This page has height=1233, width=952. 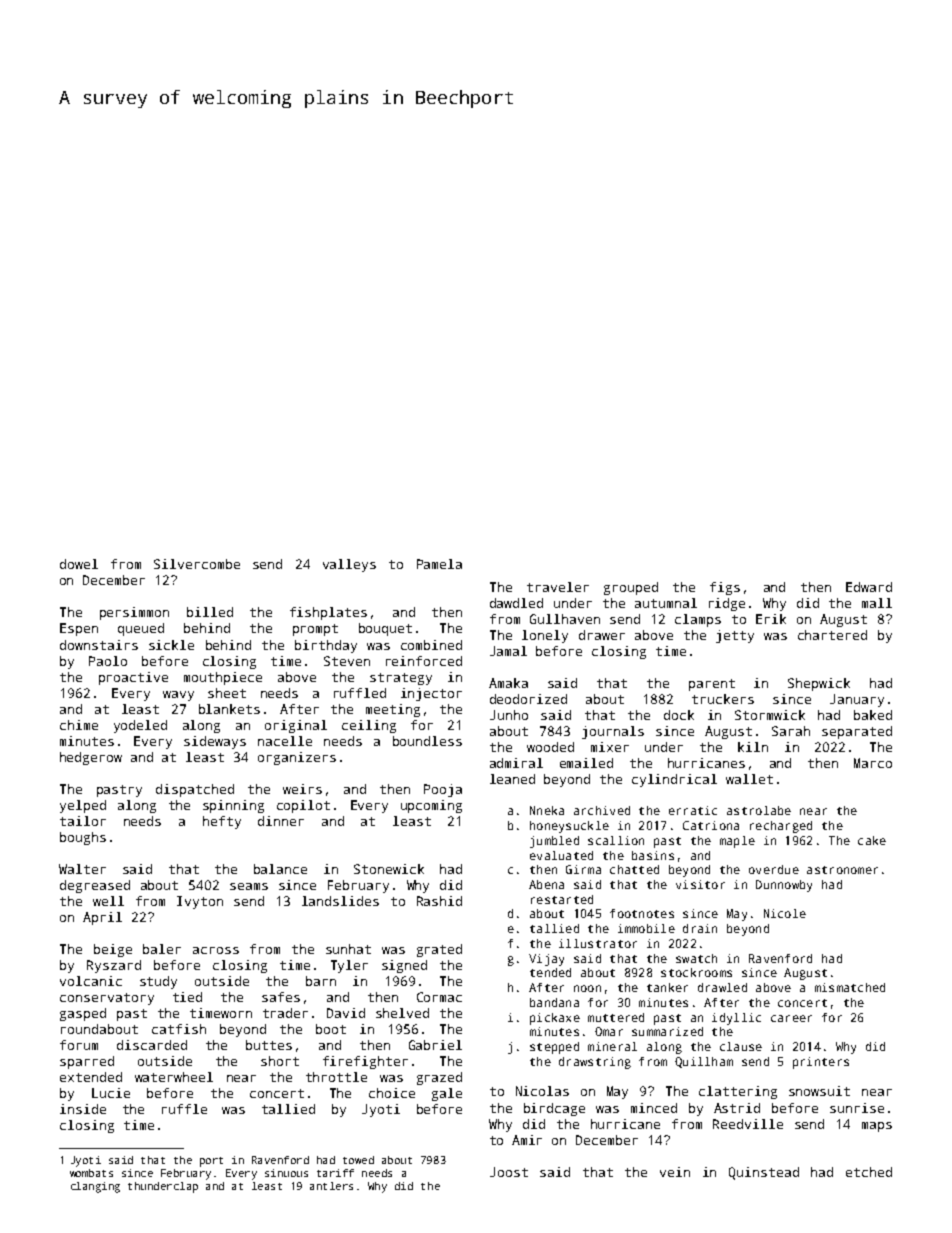 What do you see at coordinates (439, 564) in the page?
I see `Pamela` at bounding box center [439, 564].
